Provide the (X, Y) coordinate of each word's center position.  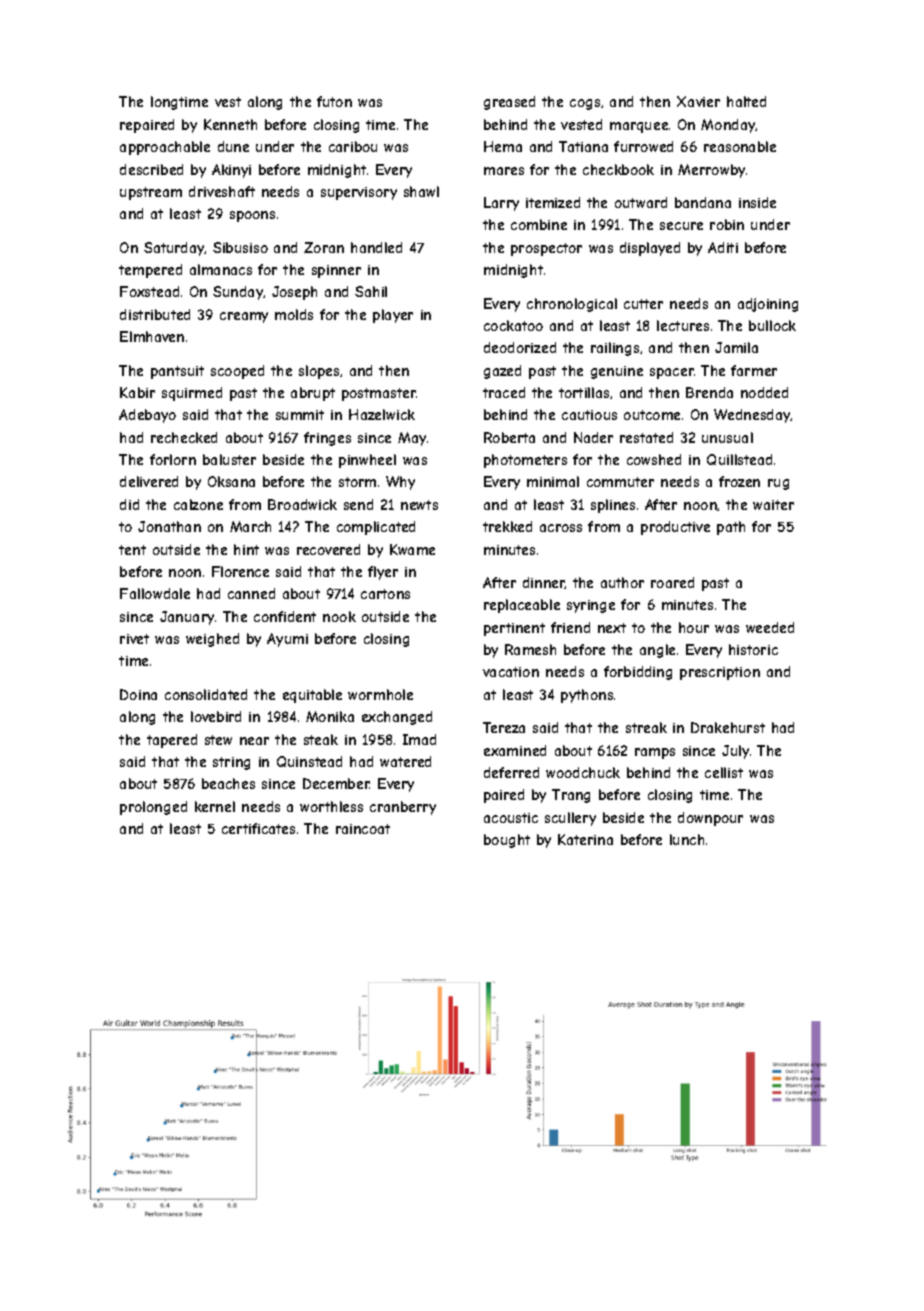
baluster (229, 459)
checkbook (618, 169)
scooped (237, 372)
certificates (258, 828)
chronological (572, 305)
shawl (421, 191)
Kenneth (230, 124)
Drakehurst (728, 727)
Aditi (723, 247)
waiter (773, 505)
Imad (419, 739)
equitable (312, 696)
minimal (553, 481)
